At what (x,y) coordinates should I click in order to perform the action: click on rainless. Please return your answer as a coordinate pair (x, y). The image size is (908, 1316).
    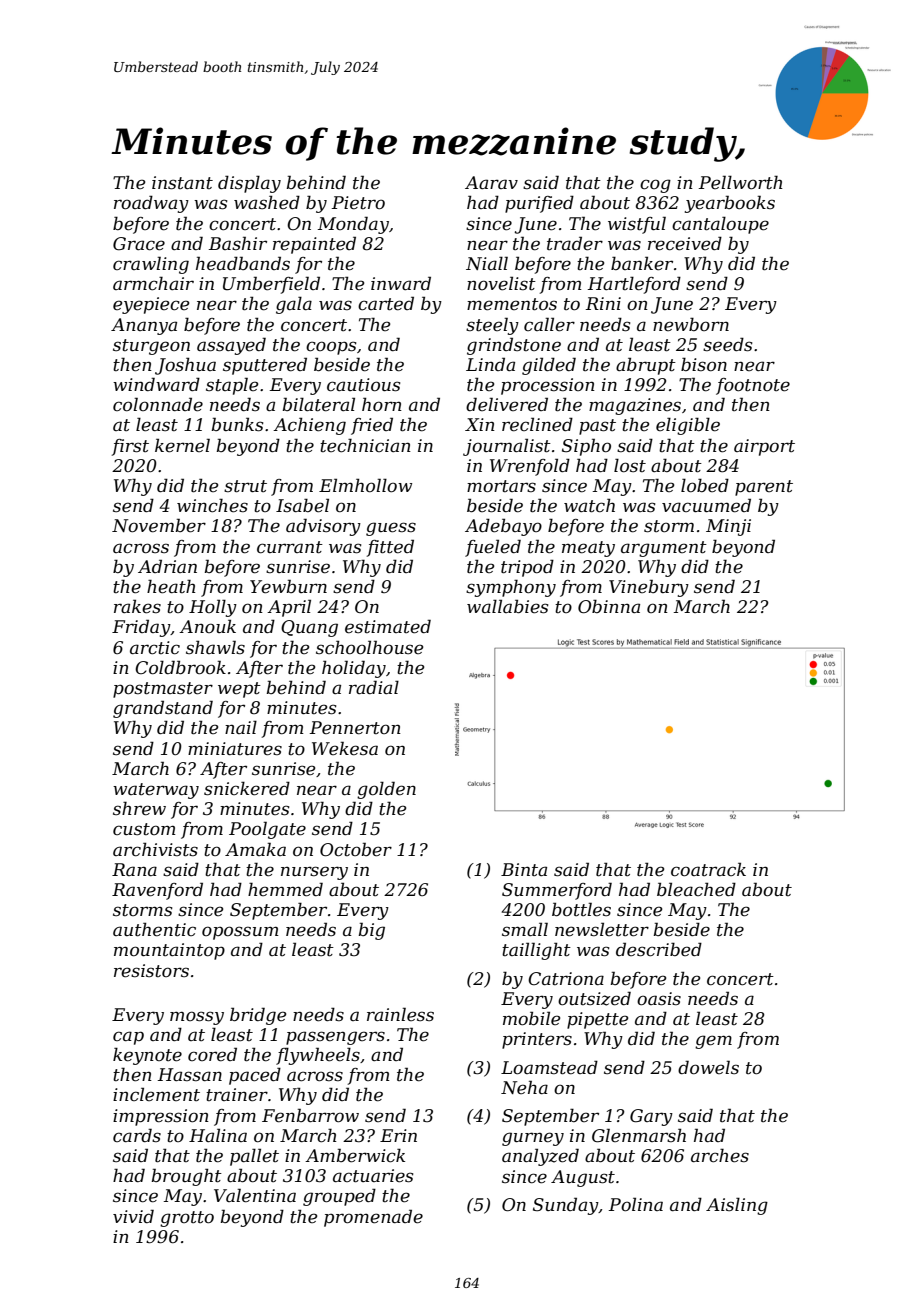
    Looking at the image, I should click on (400, 1014).
